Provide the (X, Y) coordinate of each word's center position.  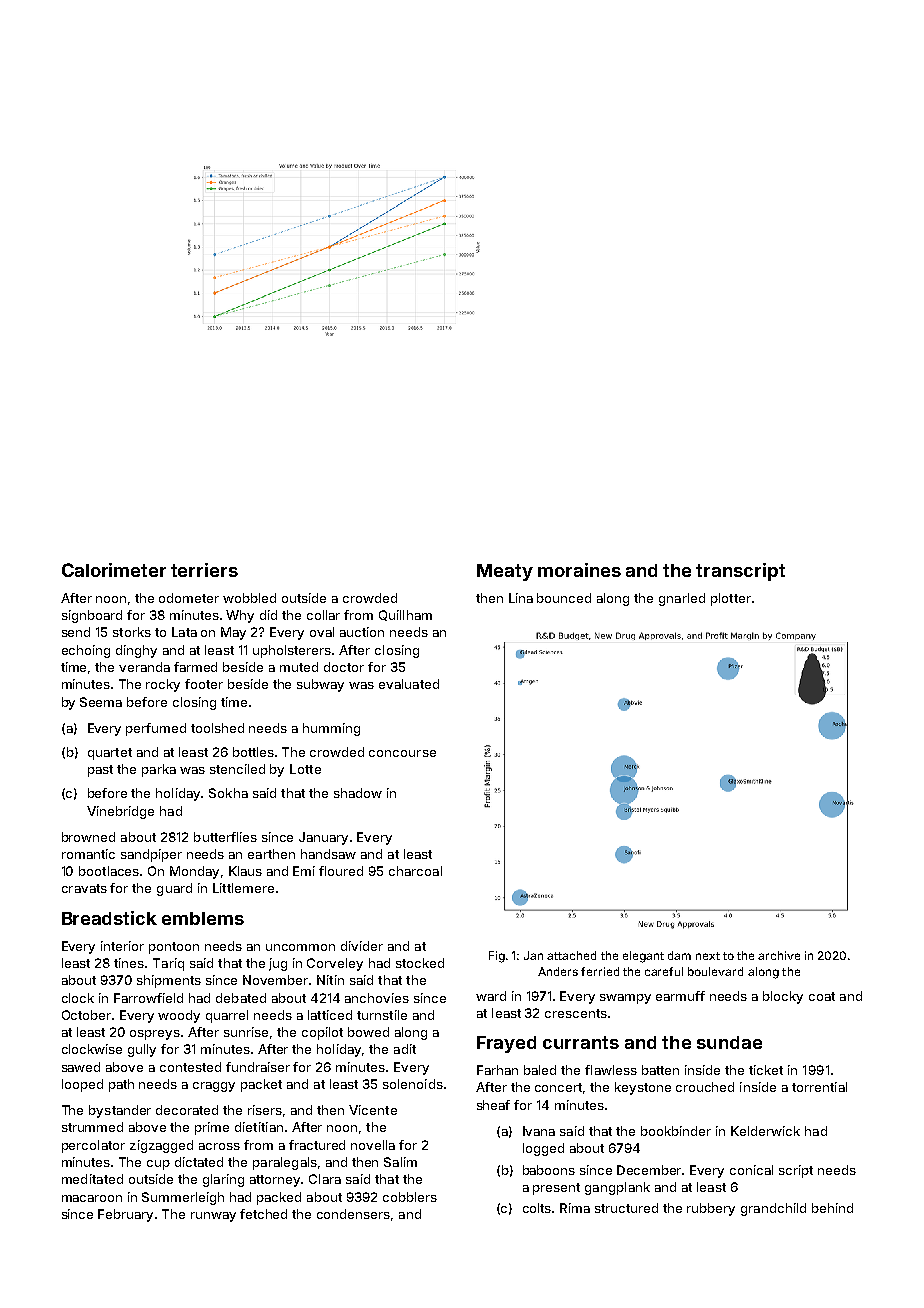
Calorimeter (114, 570)
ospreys (155, 1035)
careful (664, 971)
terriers (204, 570)
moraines (579, 570)
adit (405, 1049)
